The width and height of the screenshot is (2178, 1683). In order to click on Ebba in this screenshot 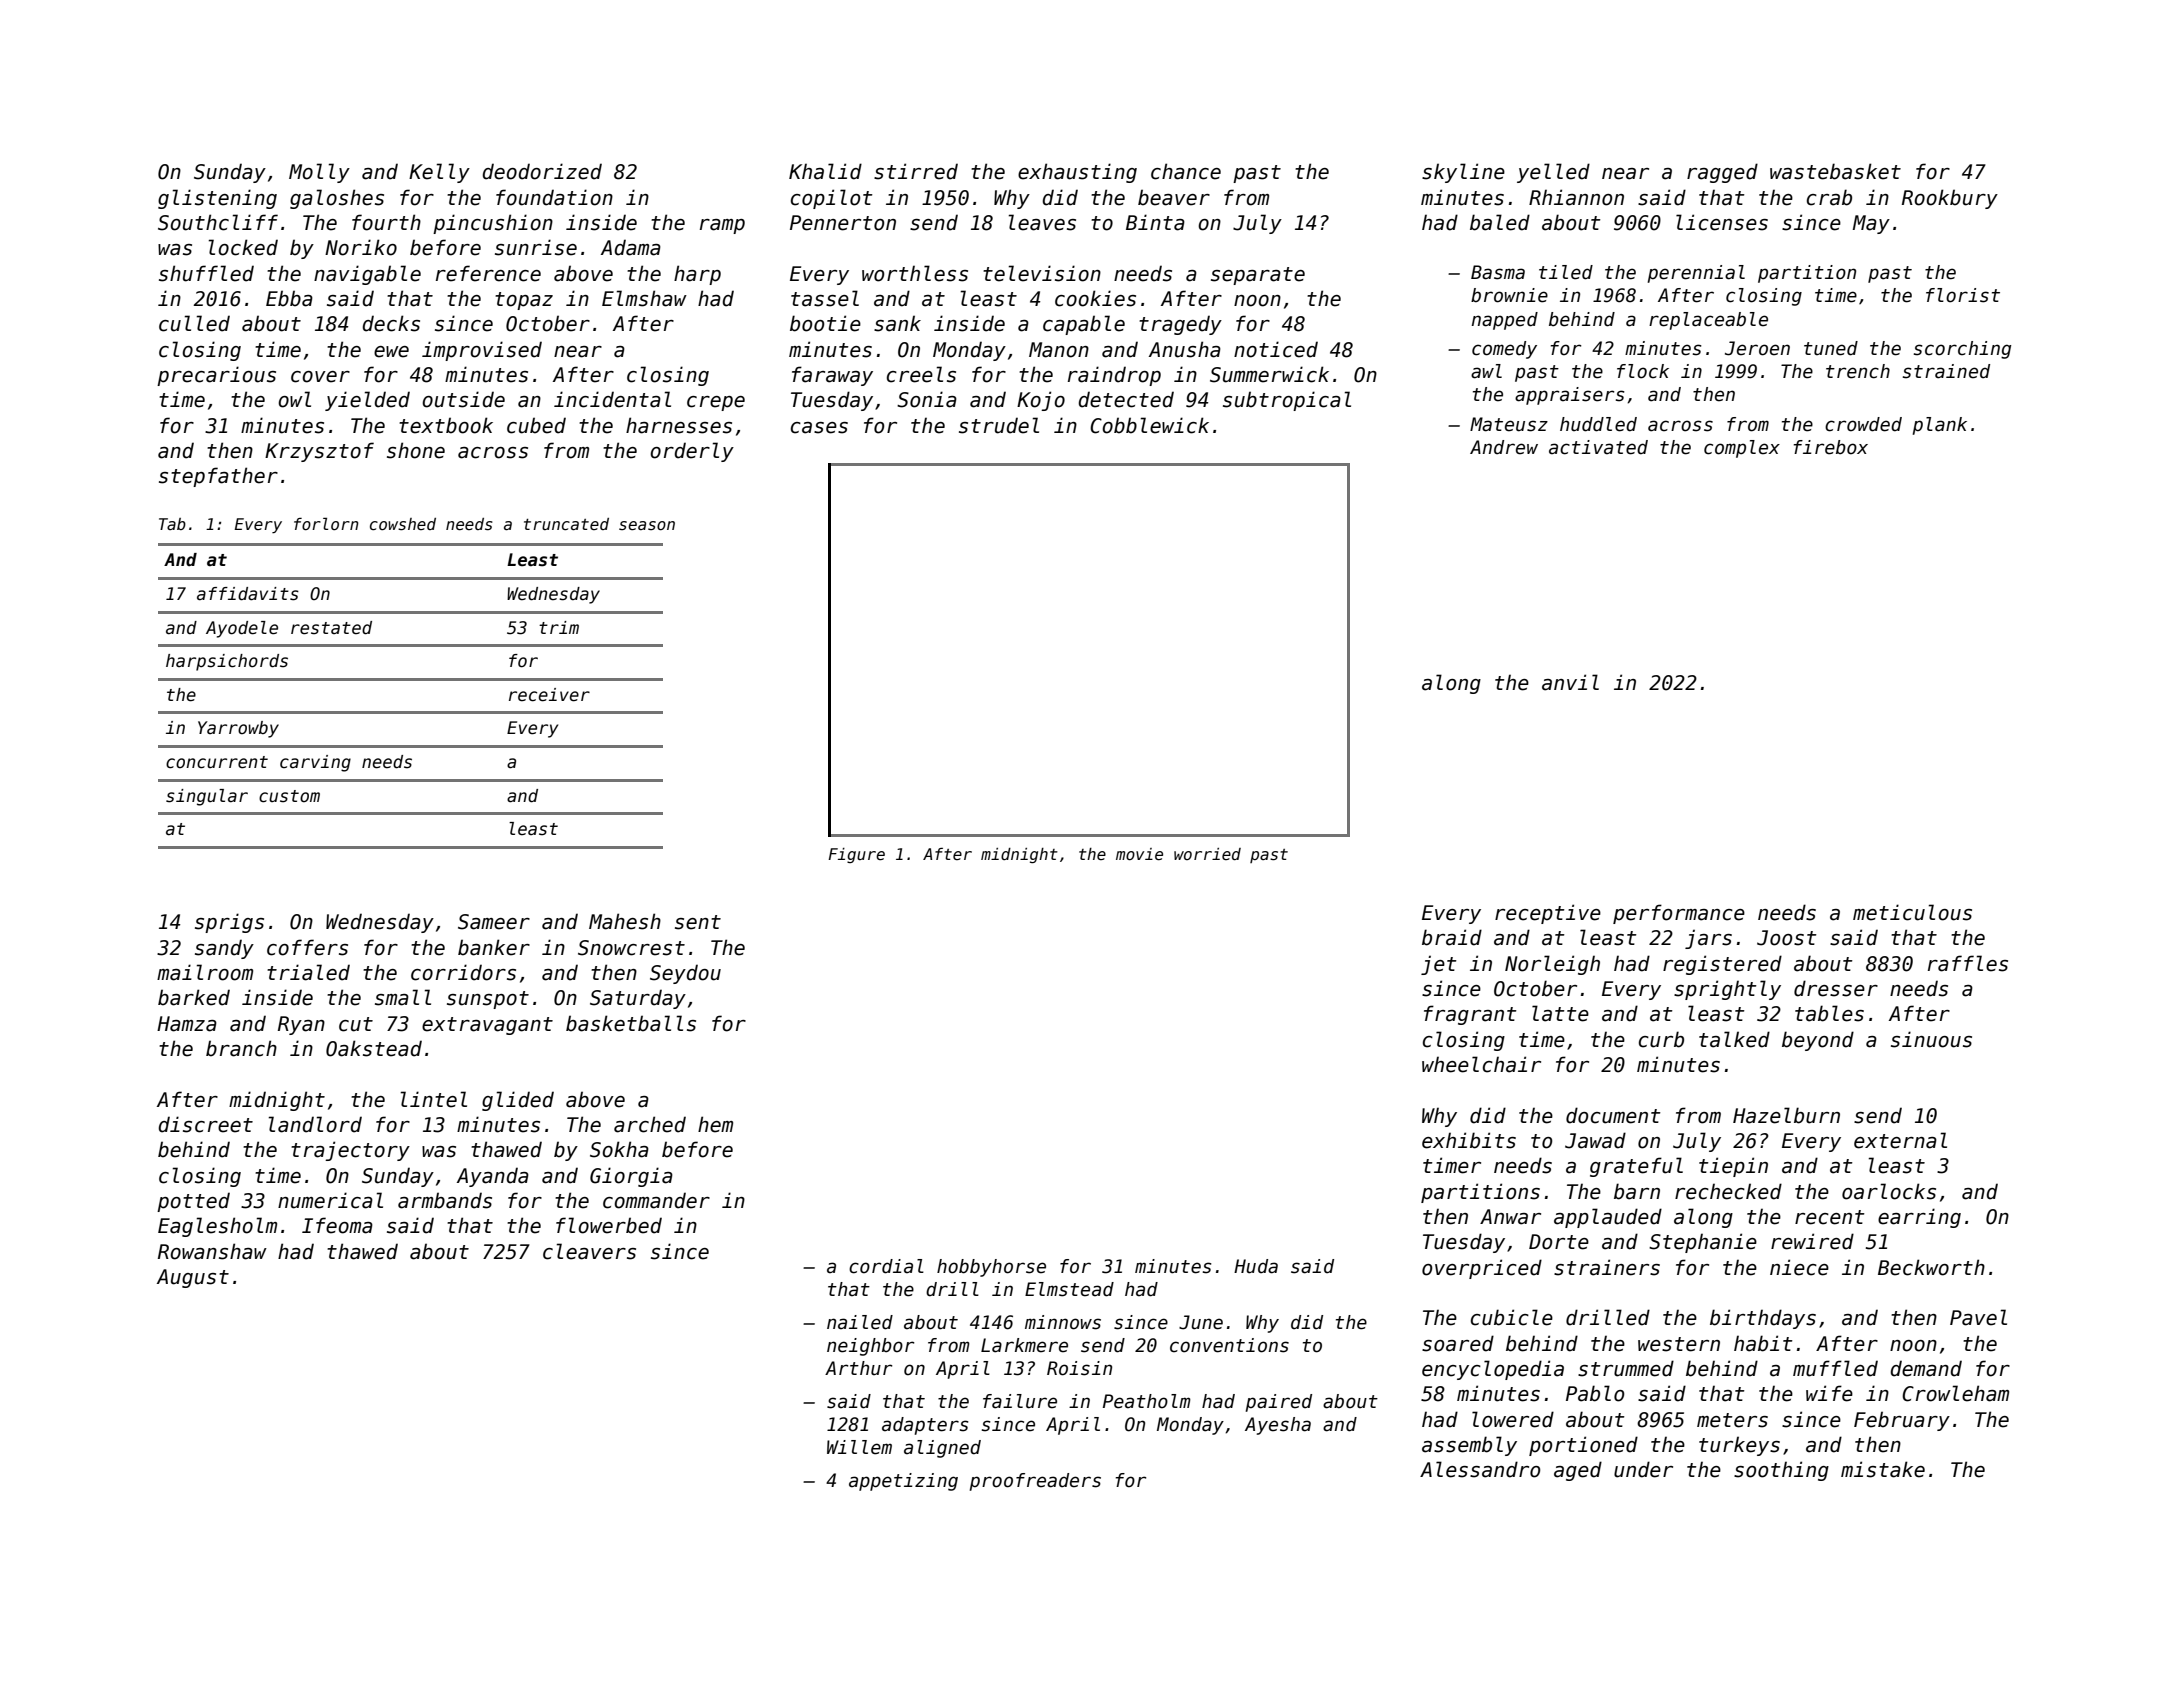, I will do `click(289, 298)`.
